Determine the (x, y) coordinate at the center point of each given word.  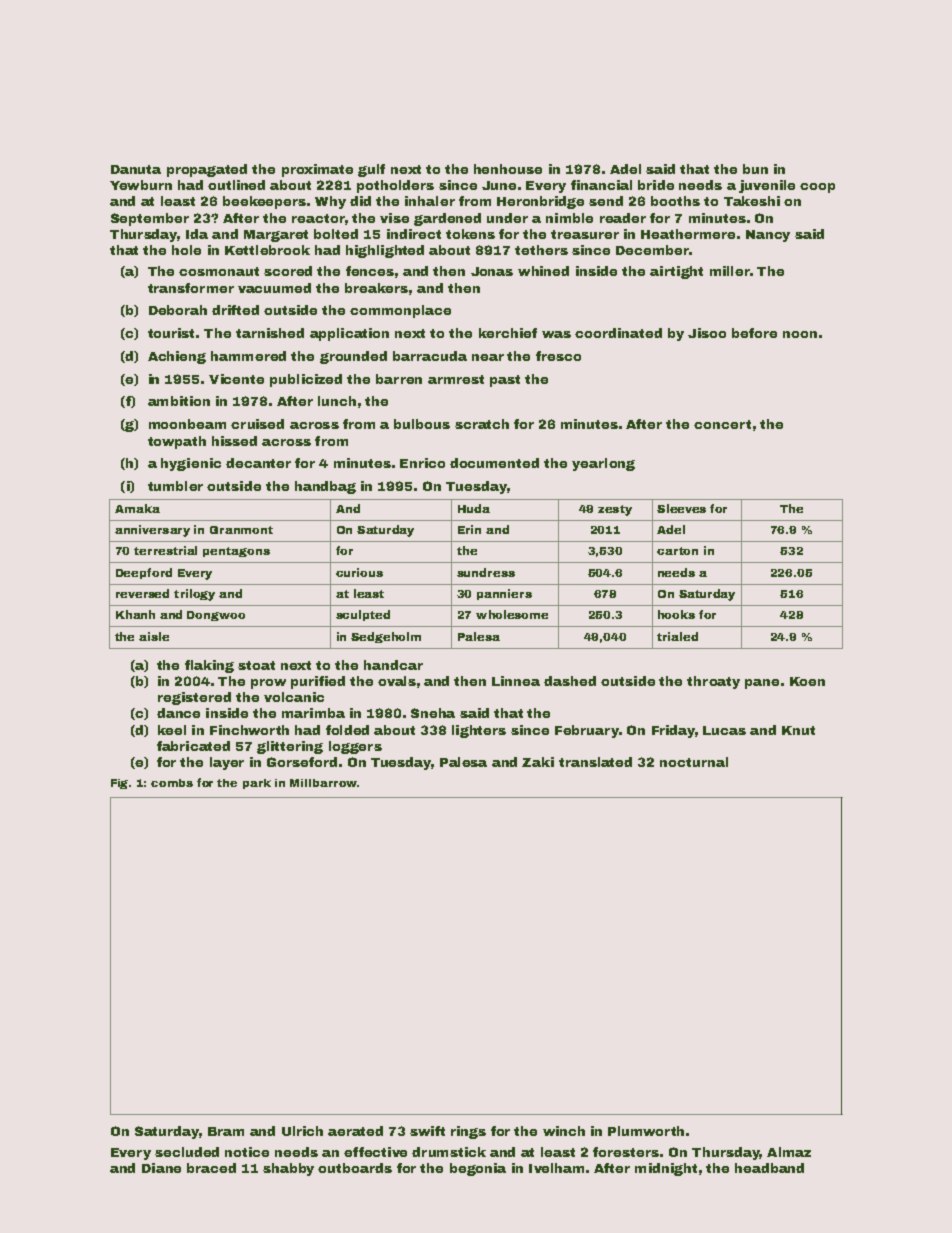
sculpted (363, 615)
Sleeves (681, 508)
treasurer (585, 234)
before (754, 333)
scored (288, 271)
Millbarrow (323, 783)
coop (817, 188)
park (257, 784)
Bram (226, 1131)
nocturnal (694, 762)
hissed (234, 441)
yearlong (603, 464)
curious (359, 572)
